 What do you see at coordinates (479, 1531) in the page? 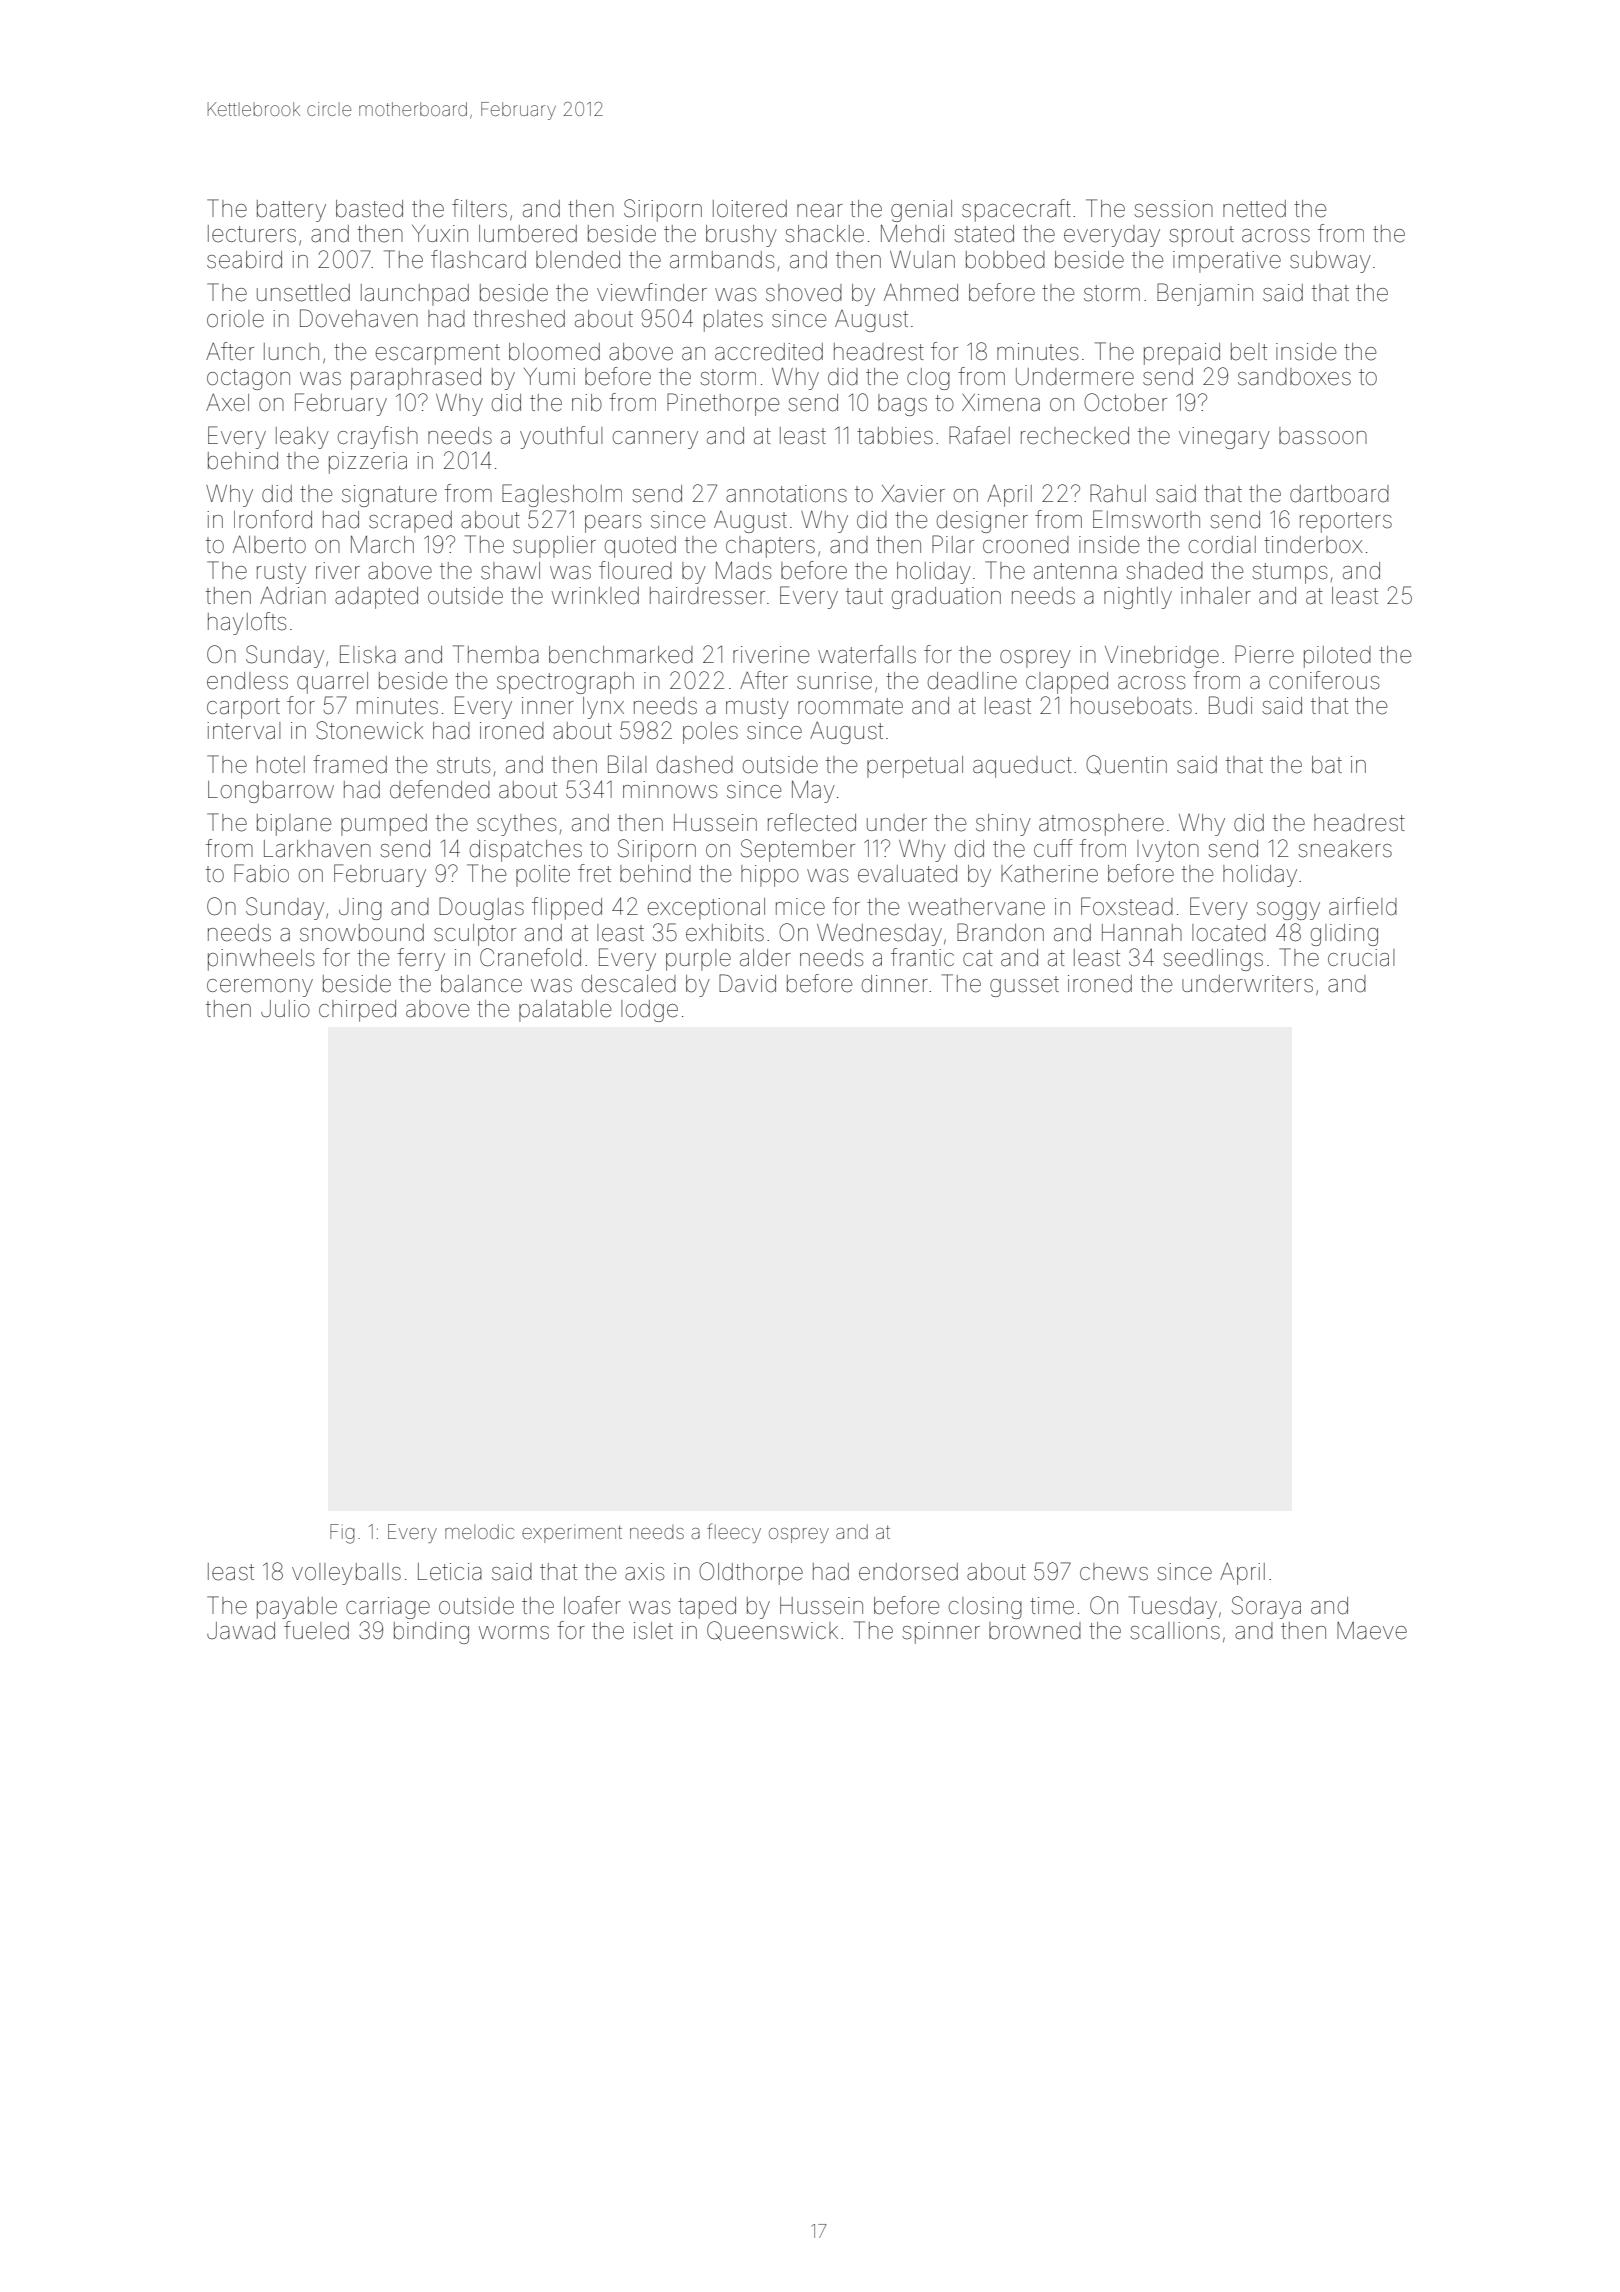
I see `melodic` at bounding box center [479, 1531].
